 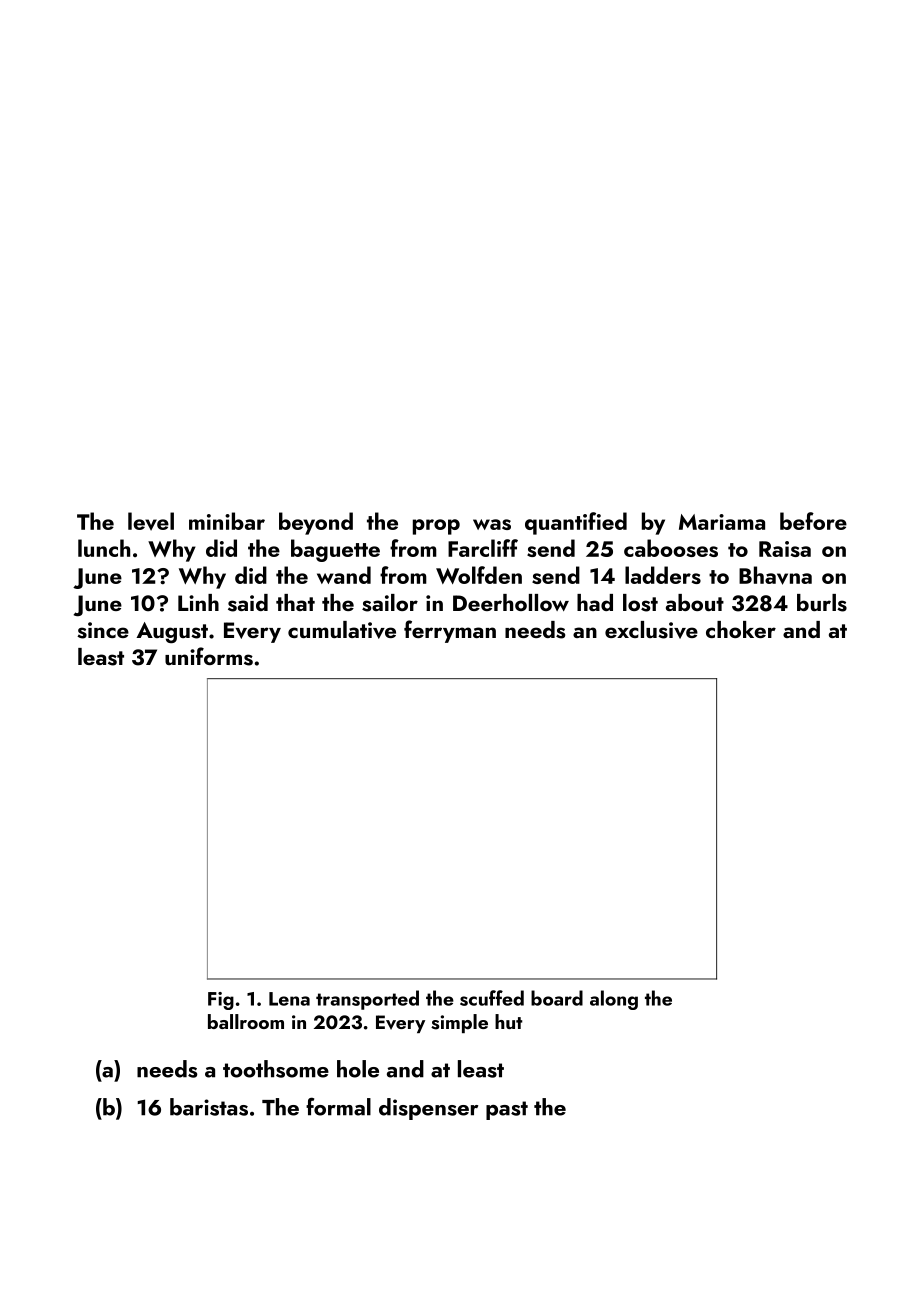 What do you see at coordinates (338, 1106) in the screenshot?
I see `formal` at bounding box center [338, 1106].
